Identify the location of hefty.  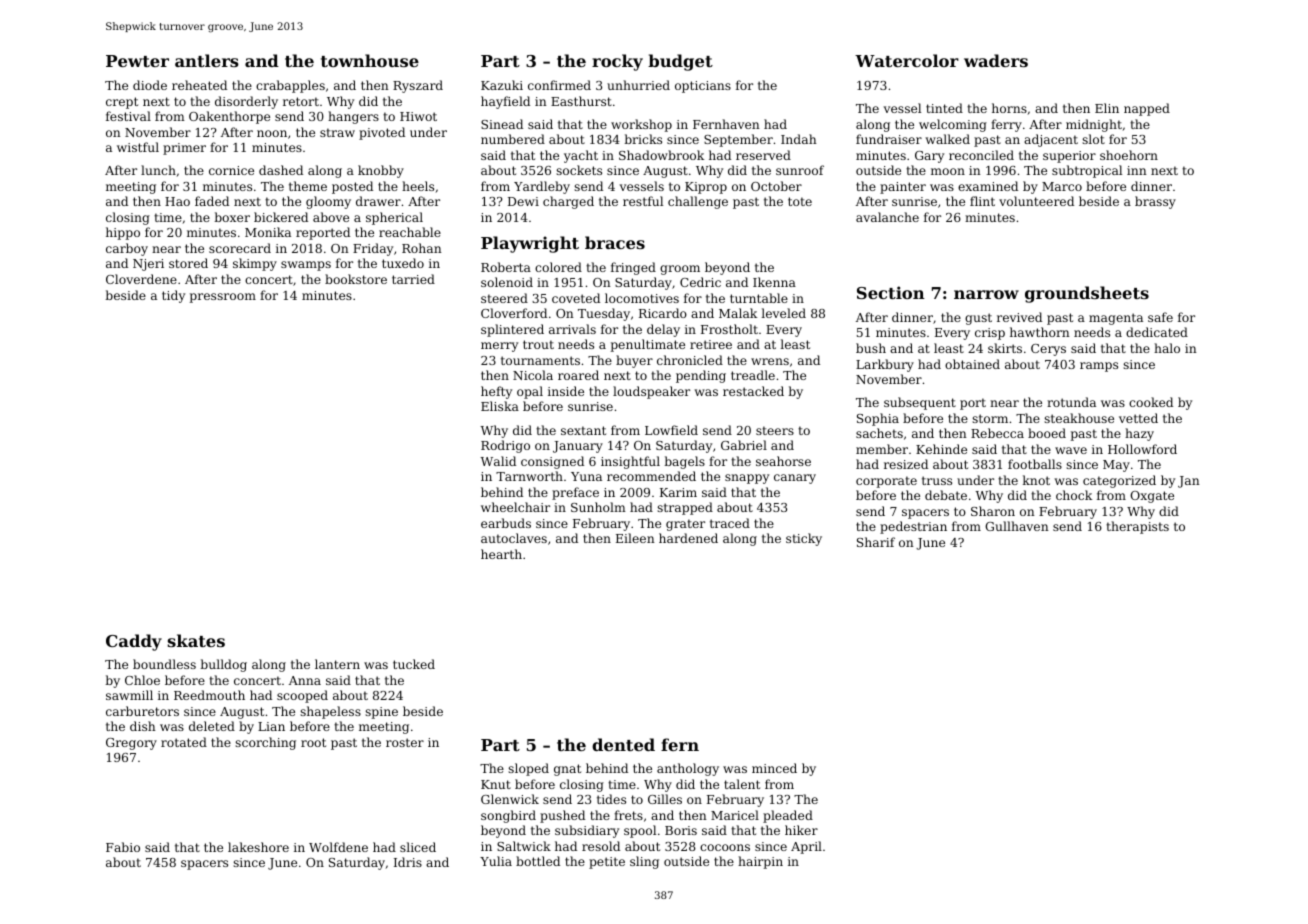
(496, 392).
